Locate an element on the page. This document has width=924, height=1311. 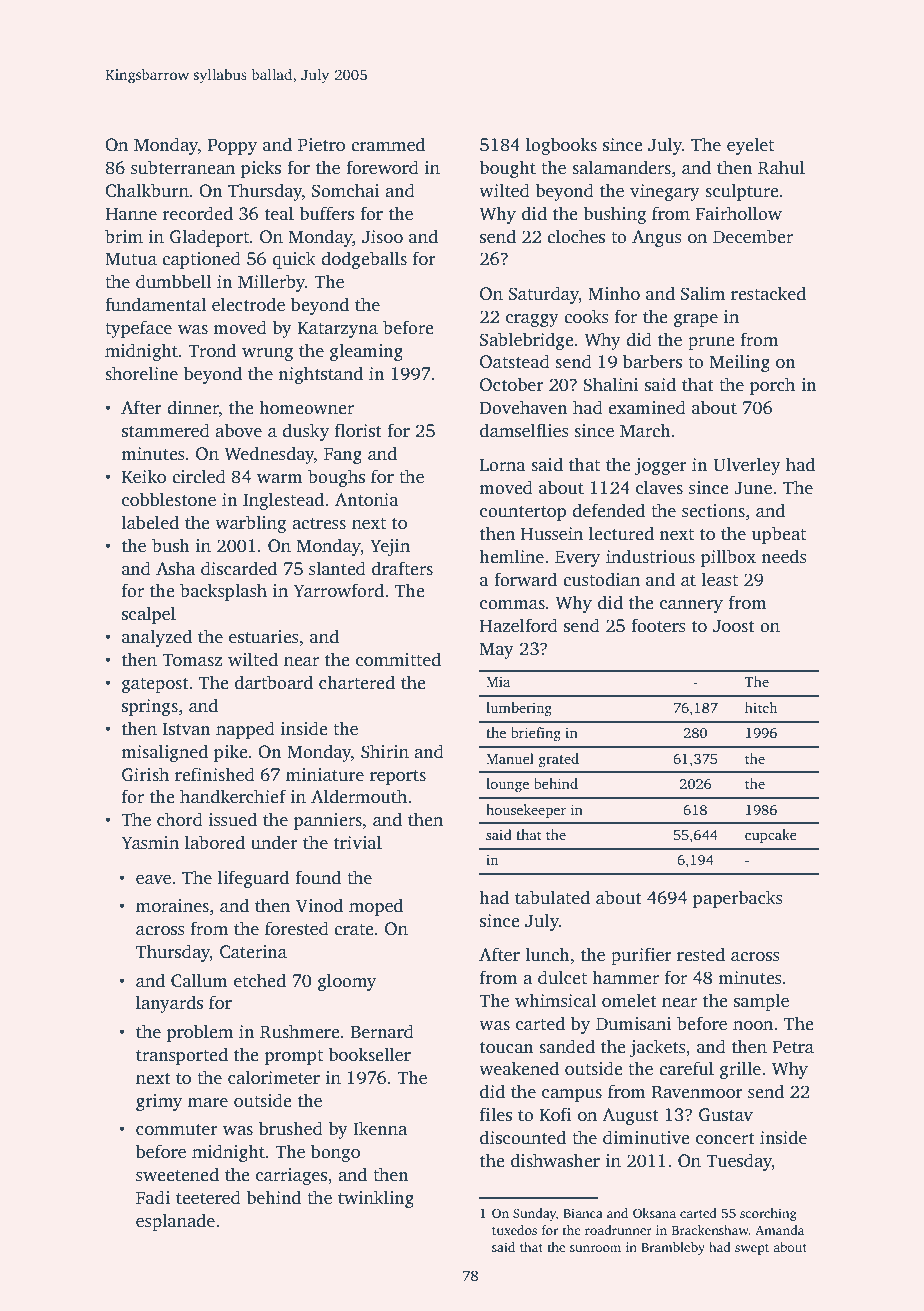
esplanade is located at coordinates (175, 1222).
